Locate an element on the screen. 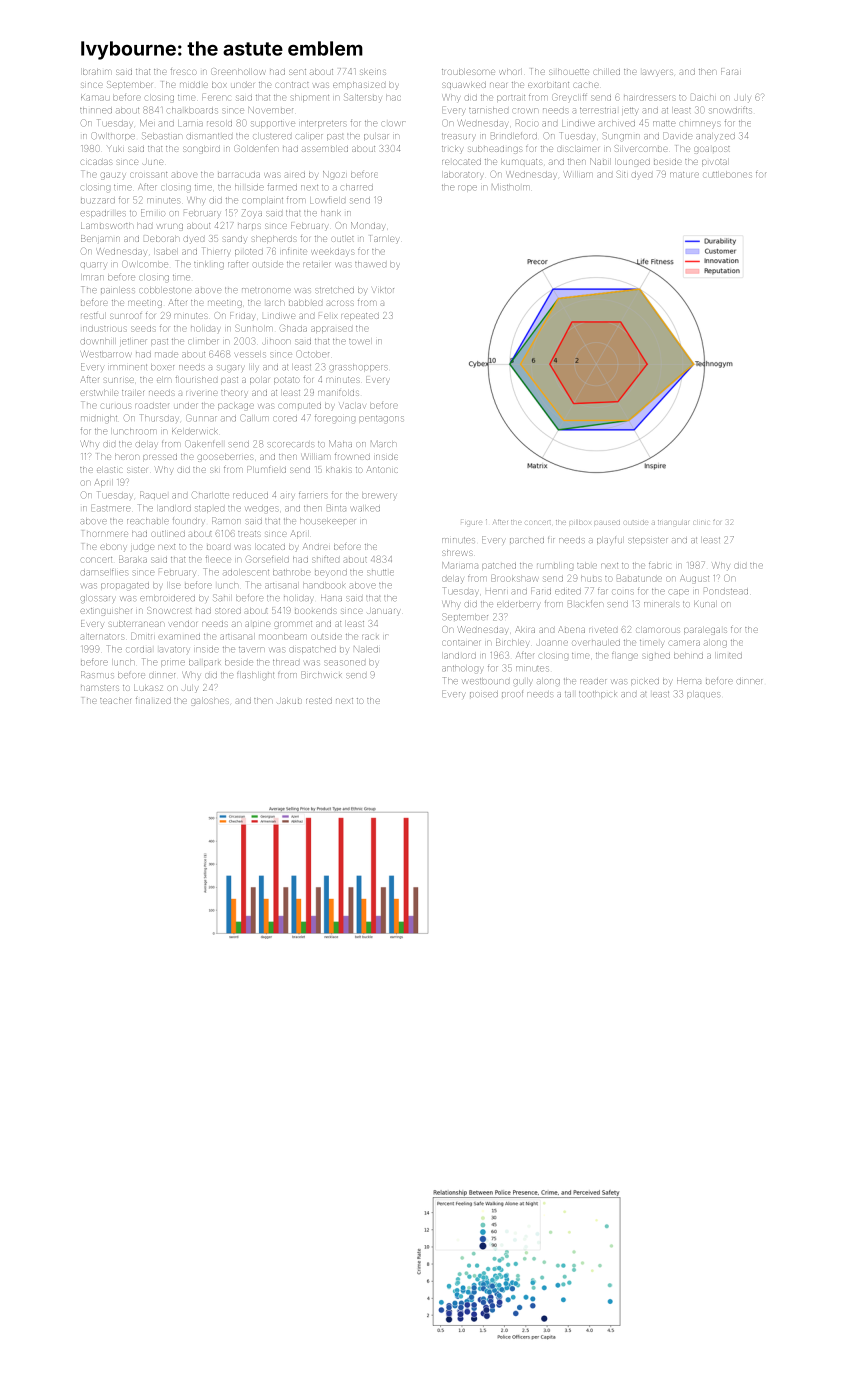 Image resolution: width=849 pixels, height=1400 pixels. reduced is located at coordinates (250, 495).
